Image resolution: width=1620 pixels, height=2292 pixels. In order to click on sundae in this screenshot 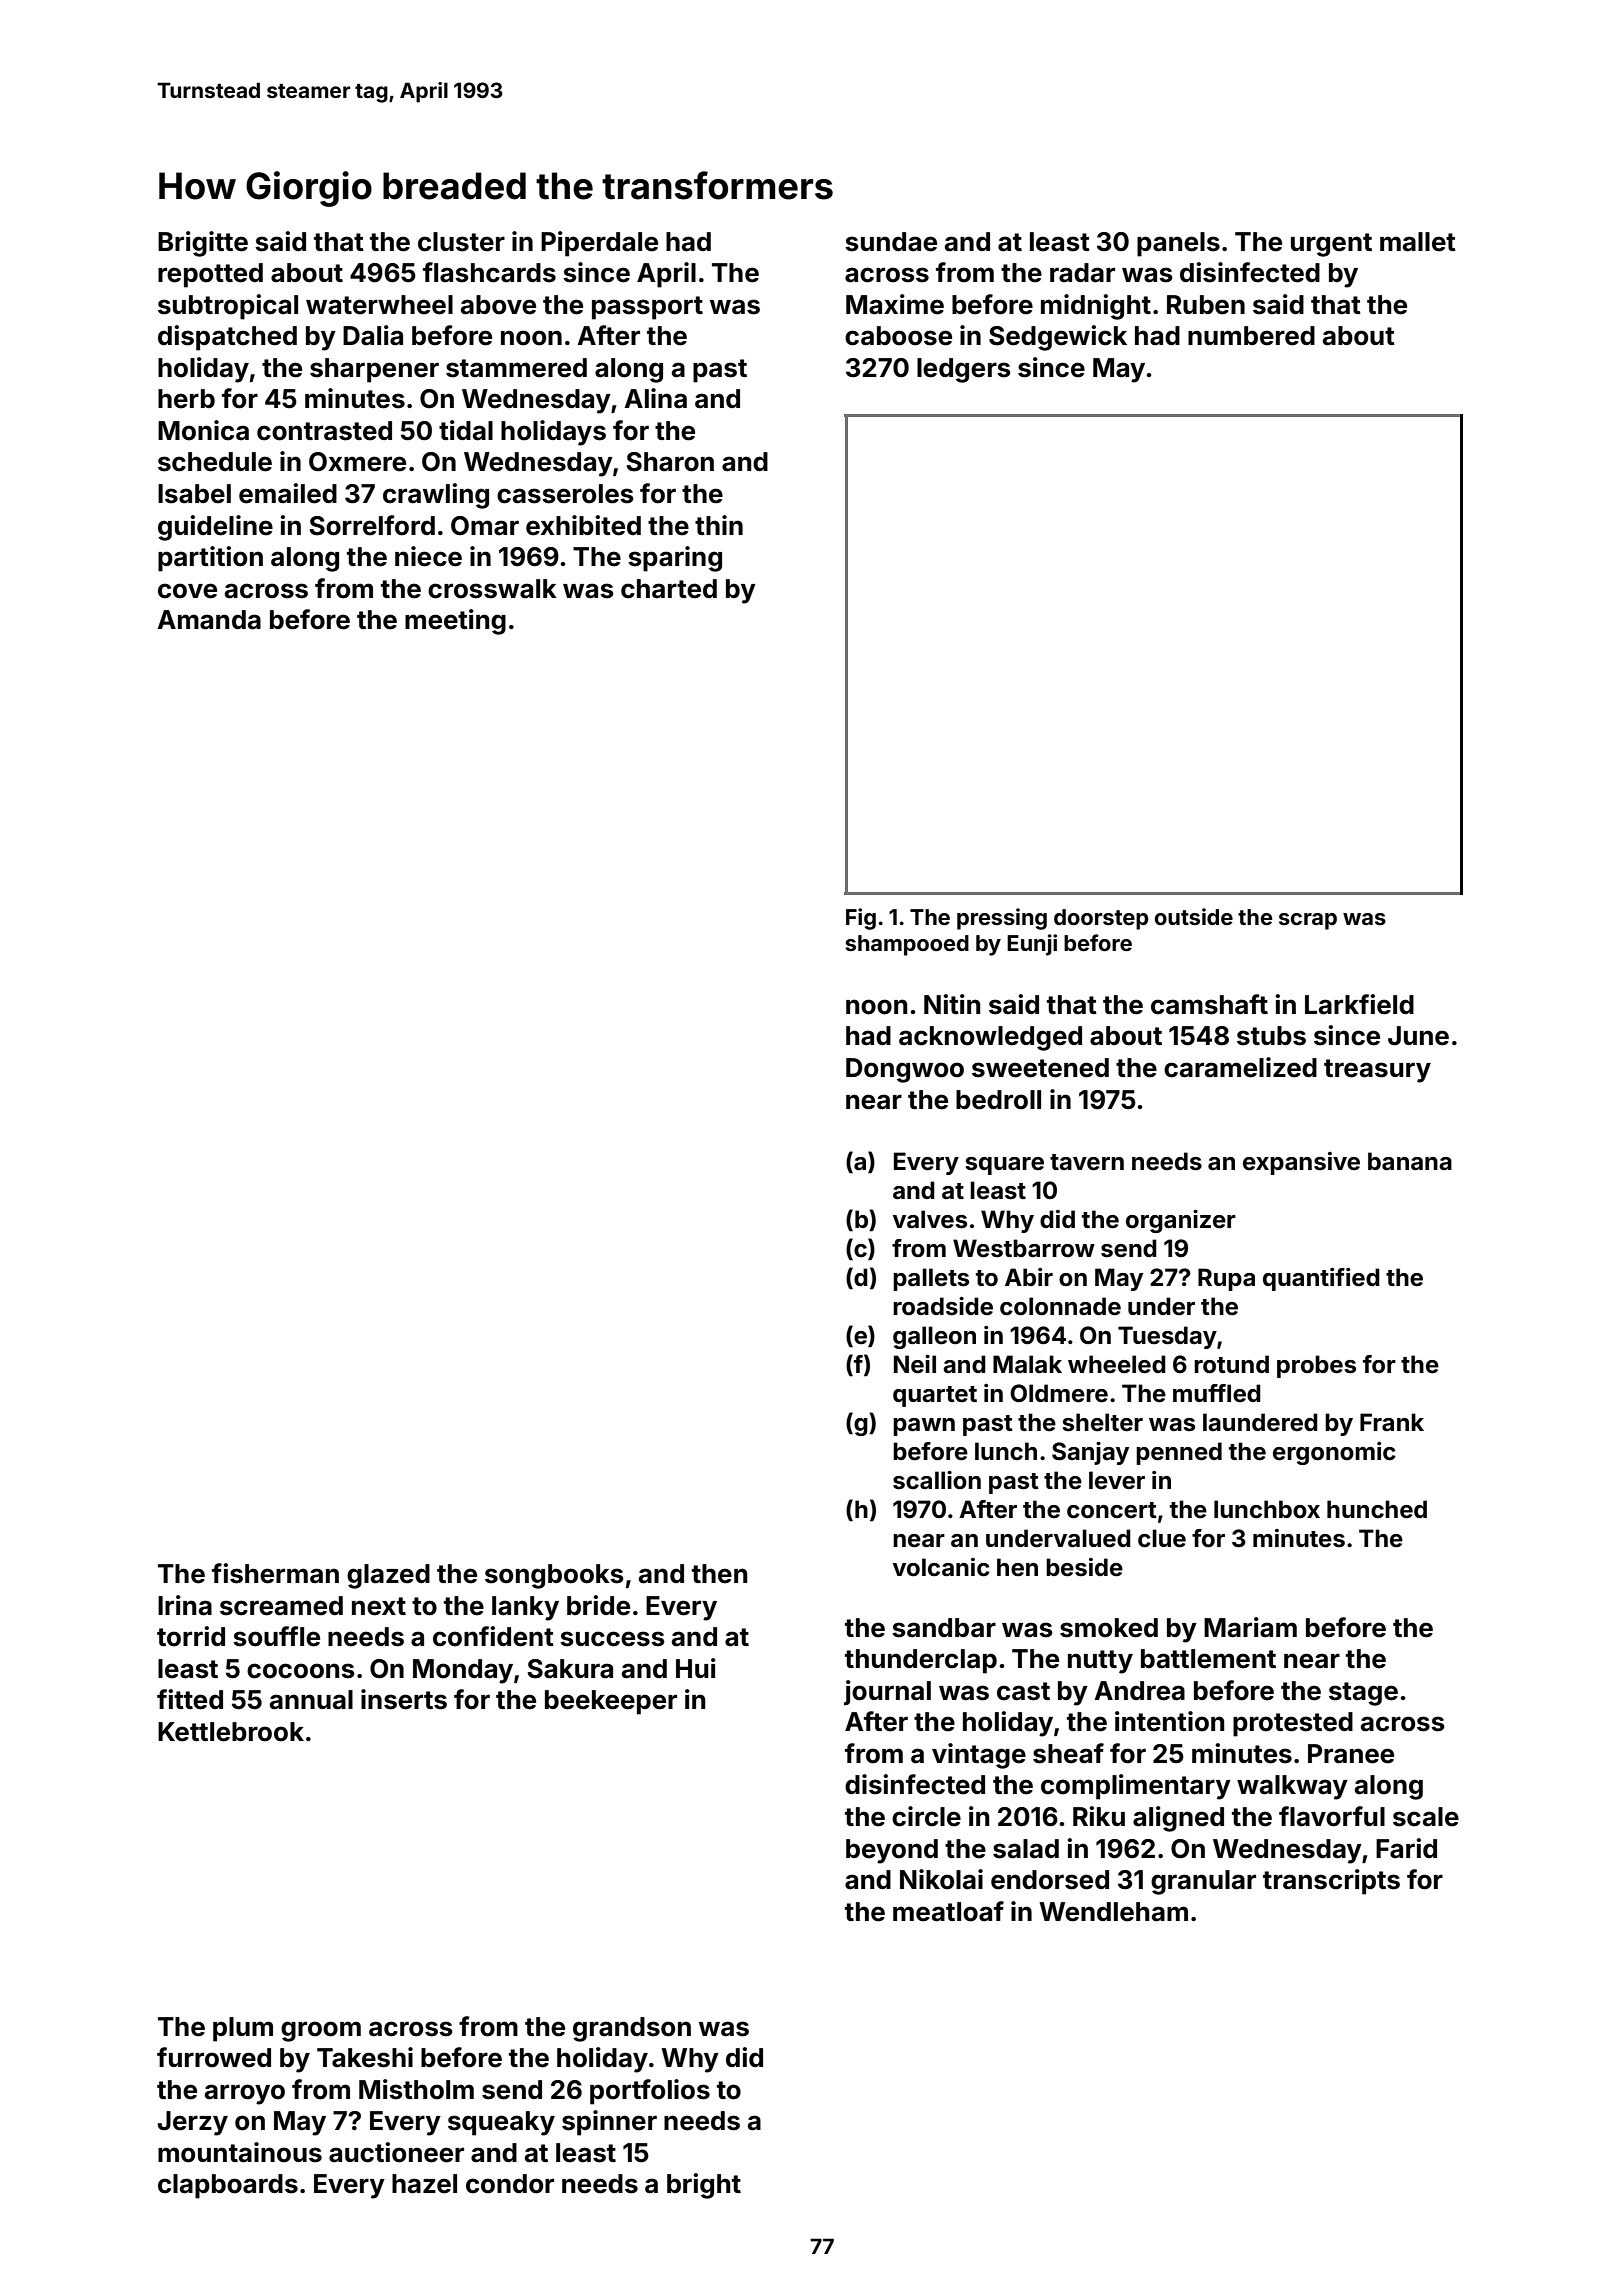, I will do `click(891, 242)`.
